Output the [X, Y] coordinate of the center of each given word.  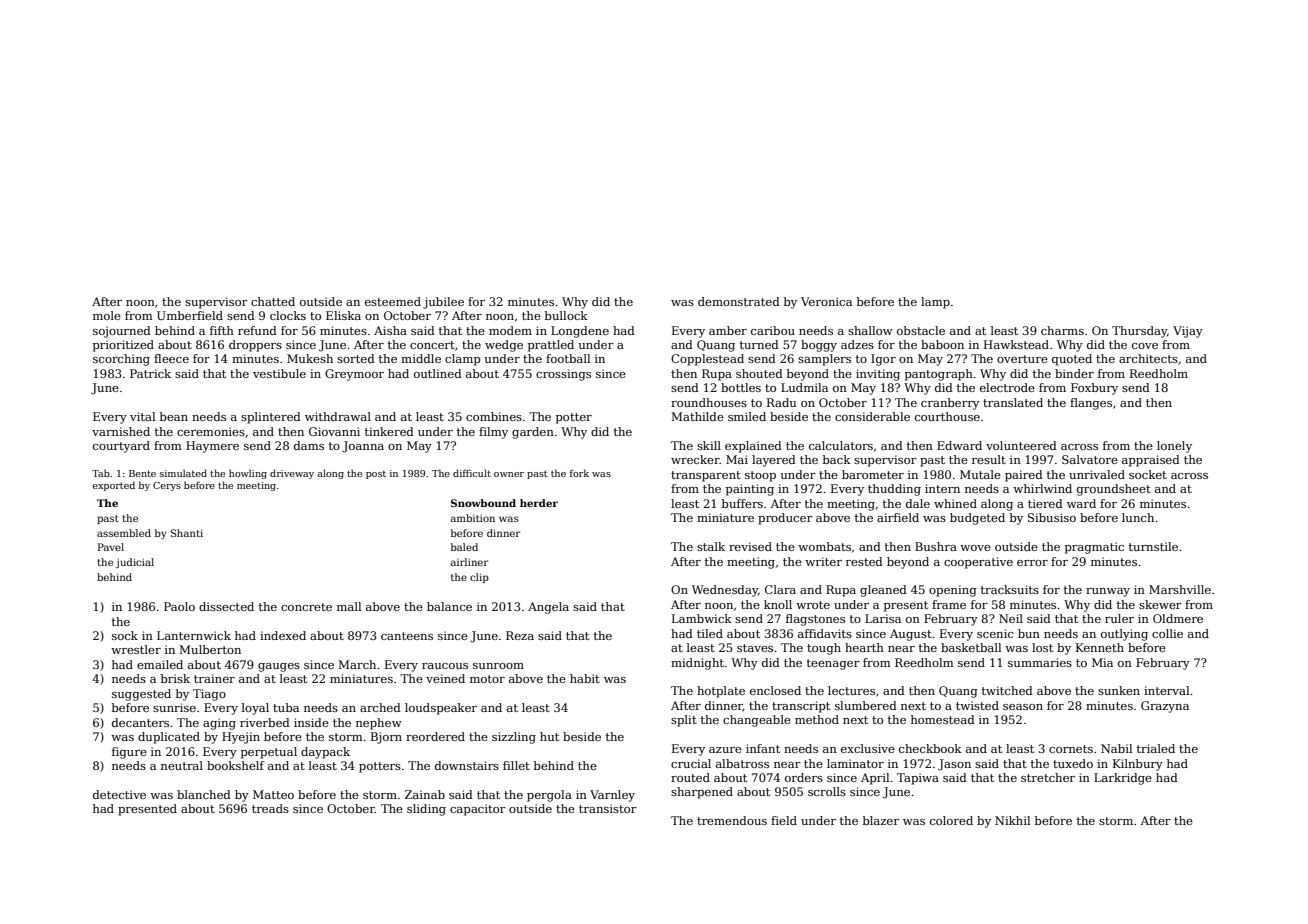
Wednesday [725, 591]
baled [464, 547]
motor [487, 679]
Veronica [826, 301]
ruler [1119, 618]
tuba [286, 707]
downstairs [467, 765]
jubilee [443, 303]
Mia [1102, 662]
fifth [222, 330]
